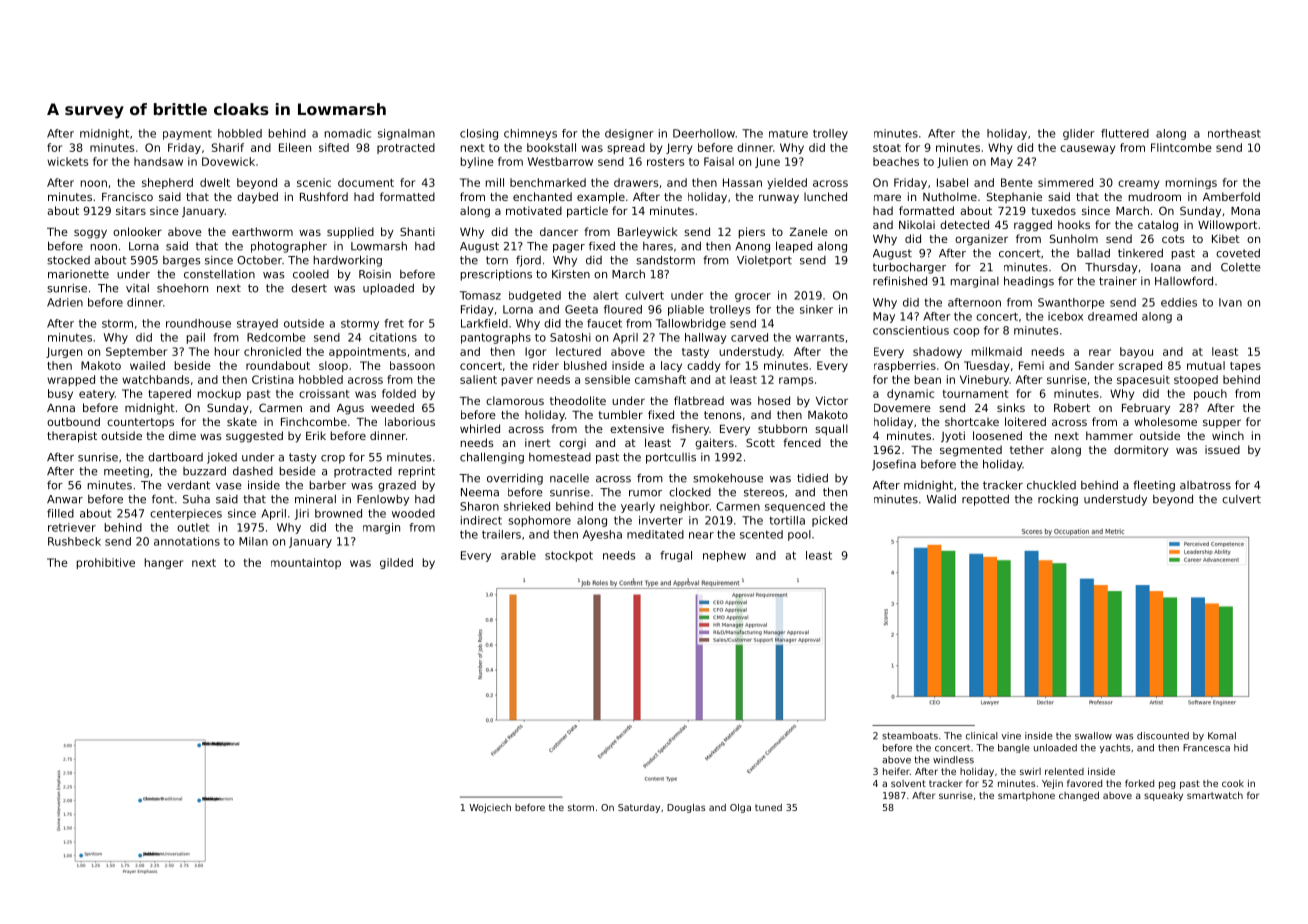 The width and height of the screenshot is (1308, 924). Describe the element at coordinates (1238, 253) in the screenshot. I see `coveted` at that location.
